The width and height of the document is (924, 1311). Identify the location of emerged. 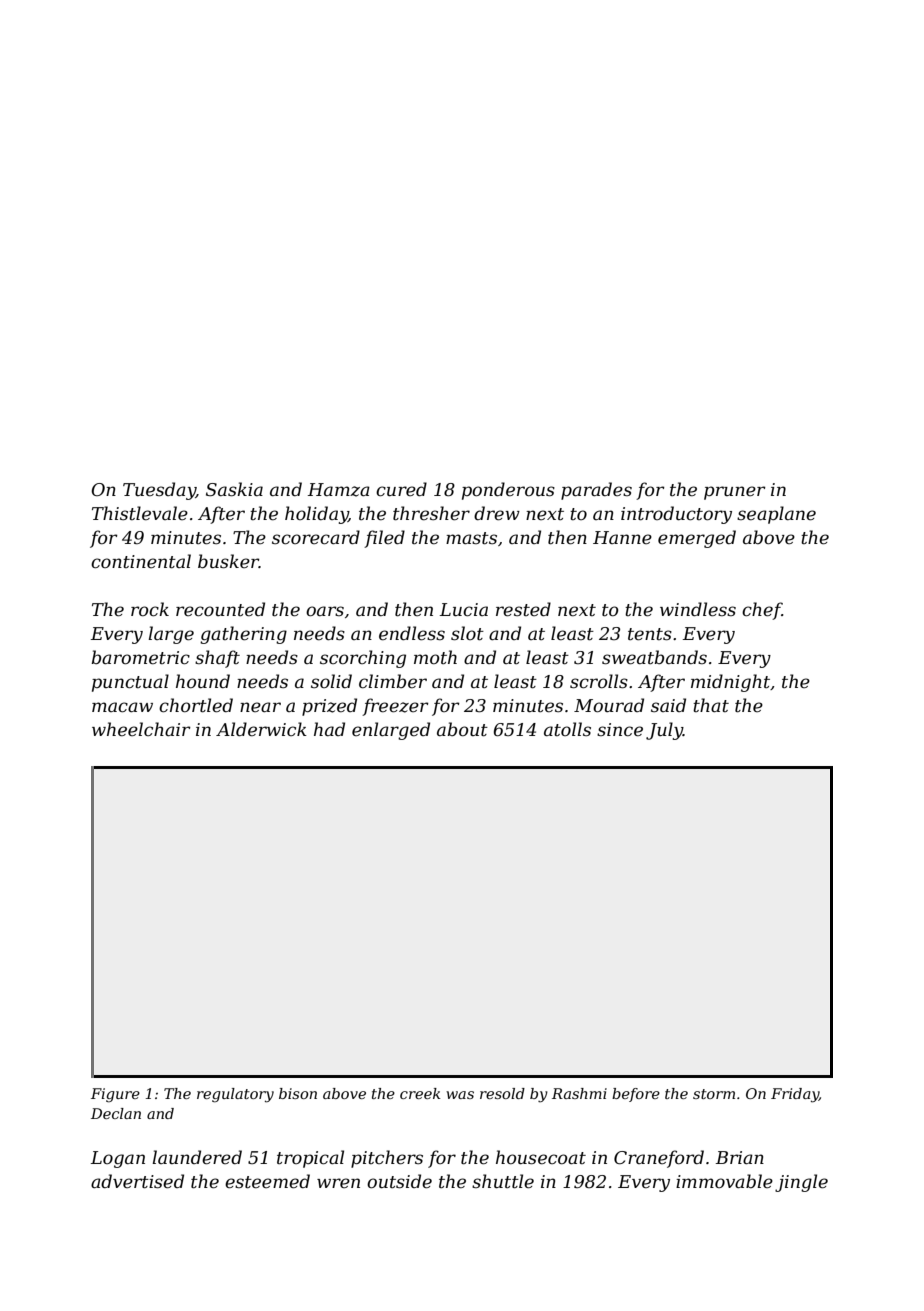
(697, 539).
